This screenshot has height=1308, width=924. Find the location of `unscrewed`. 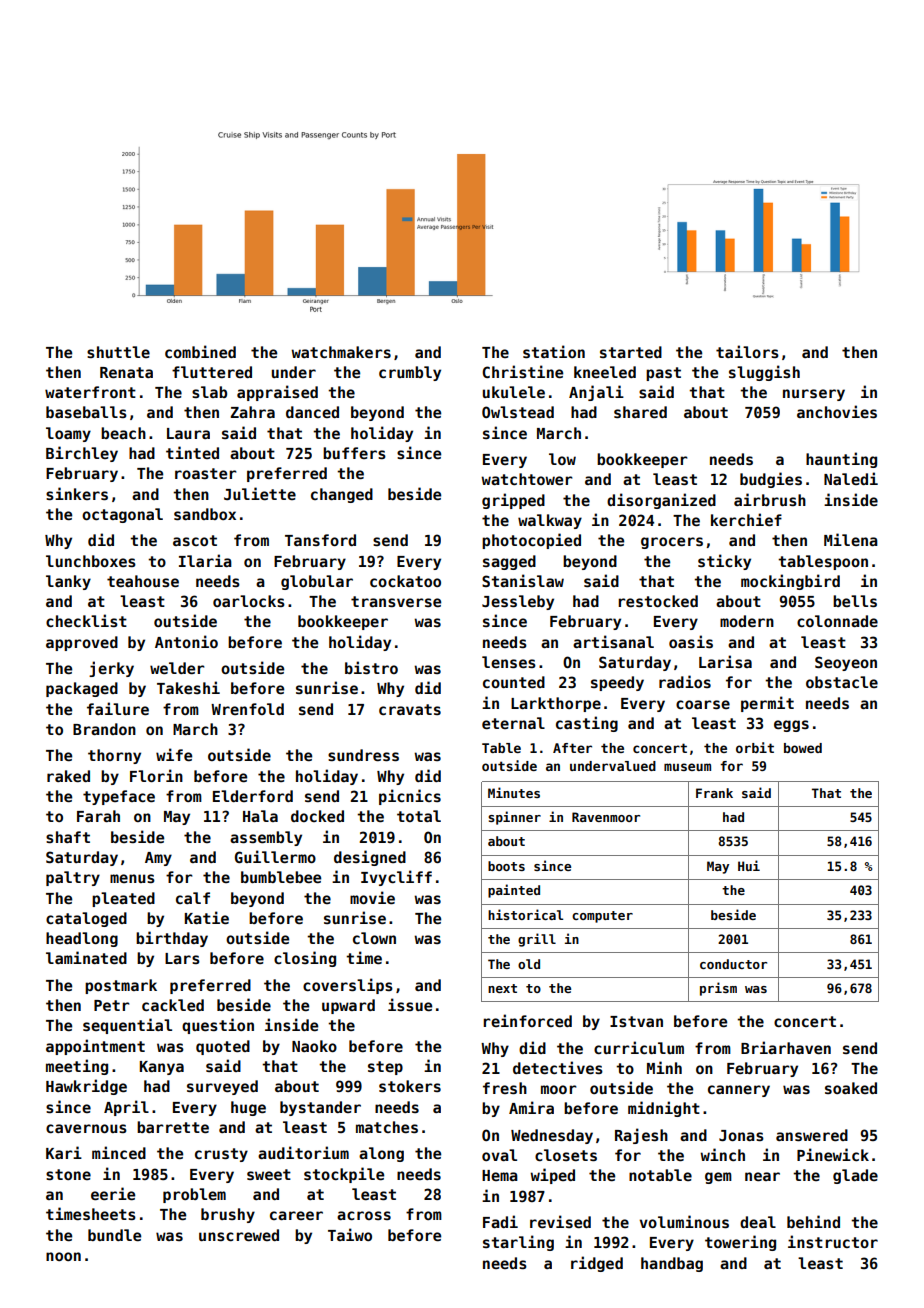

unscrewed is located at coordinates (239, 1235).
